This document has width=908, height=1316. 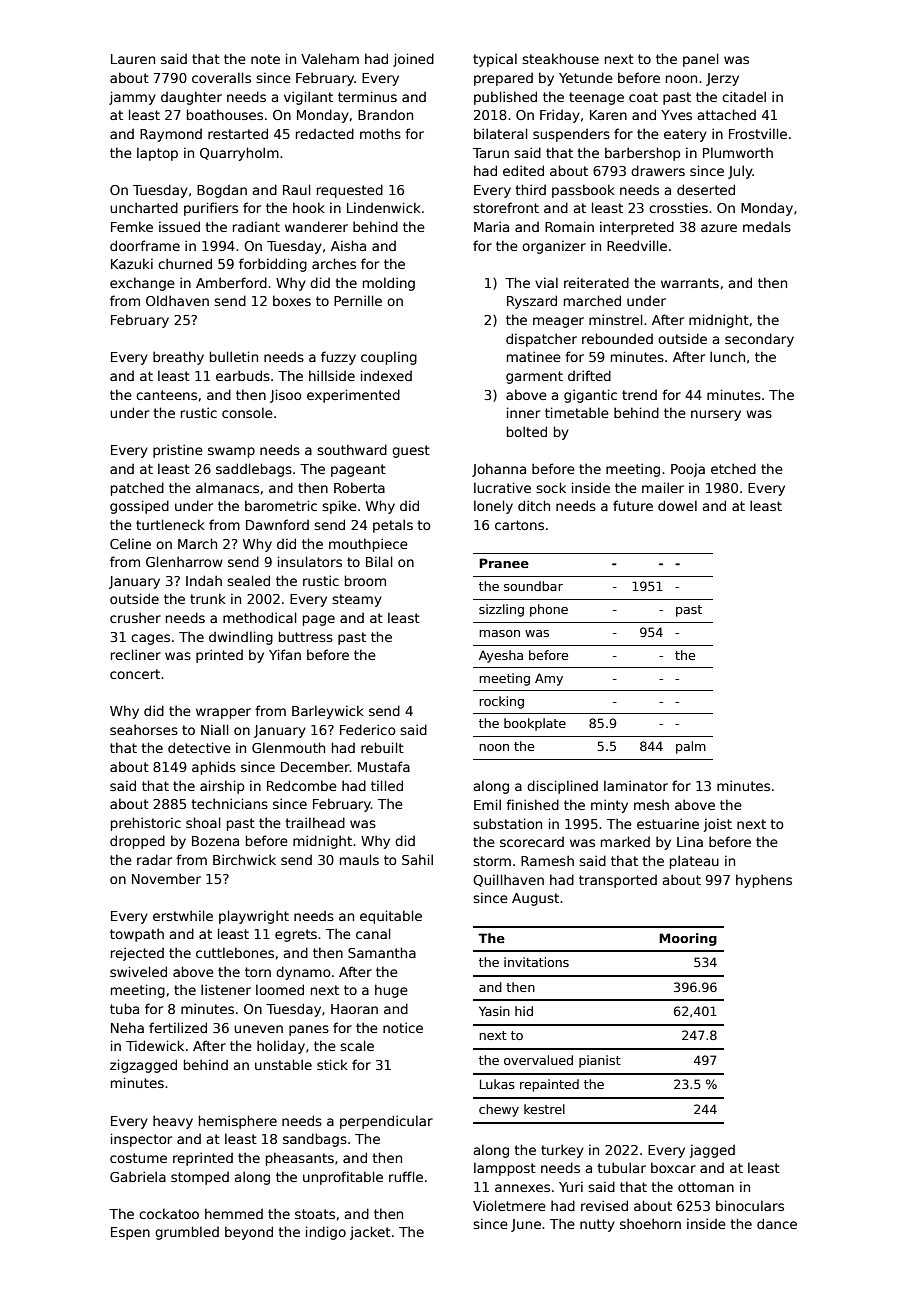 I want to click on trunk, so click(x=208, y=598).
